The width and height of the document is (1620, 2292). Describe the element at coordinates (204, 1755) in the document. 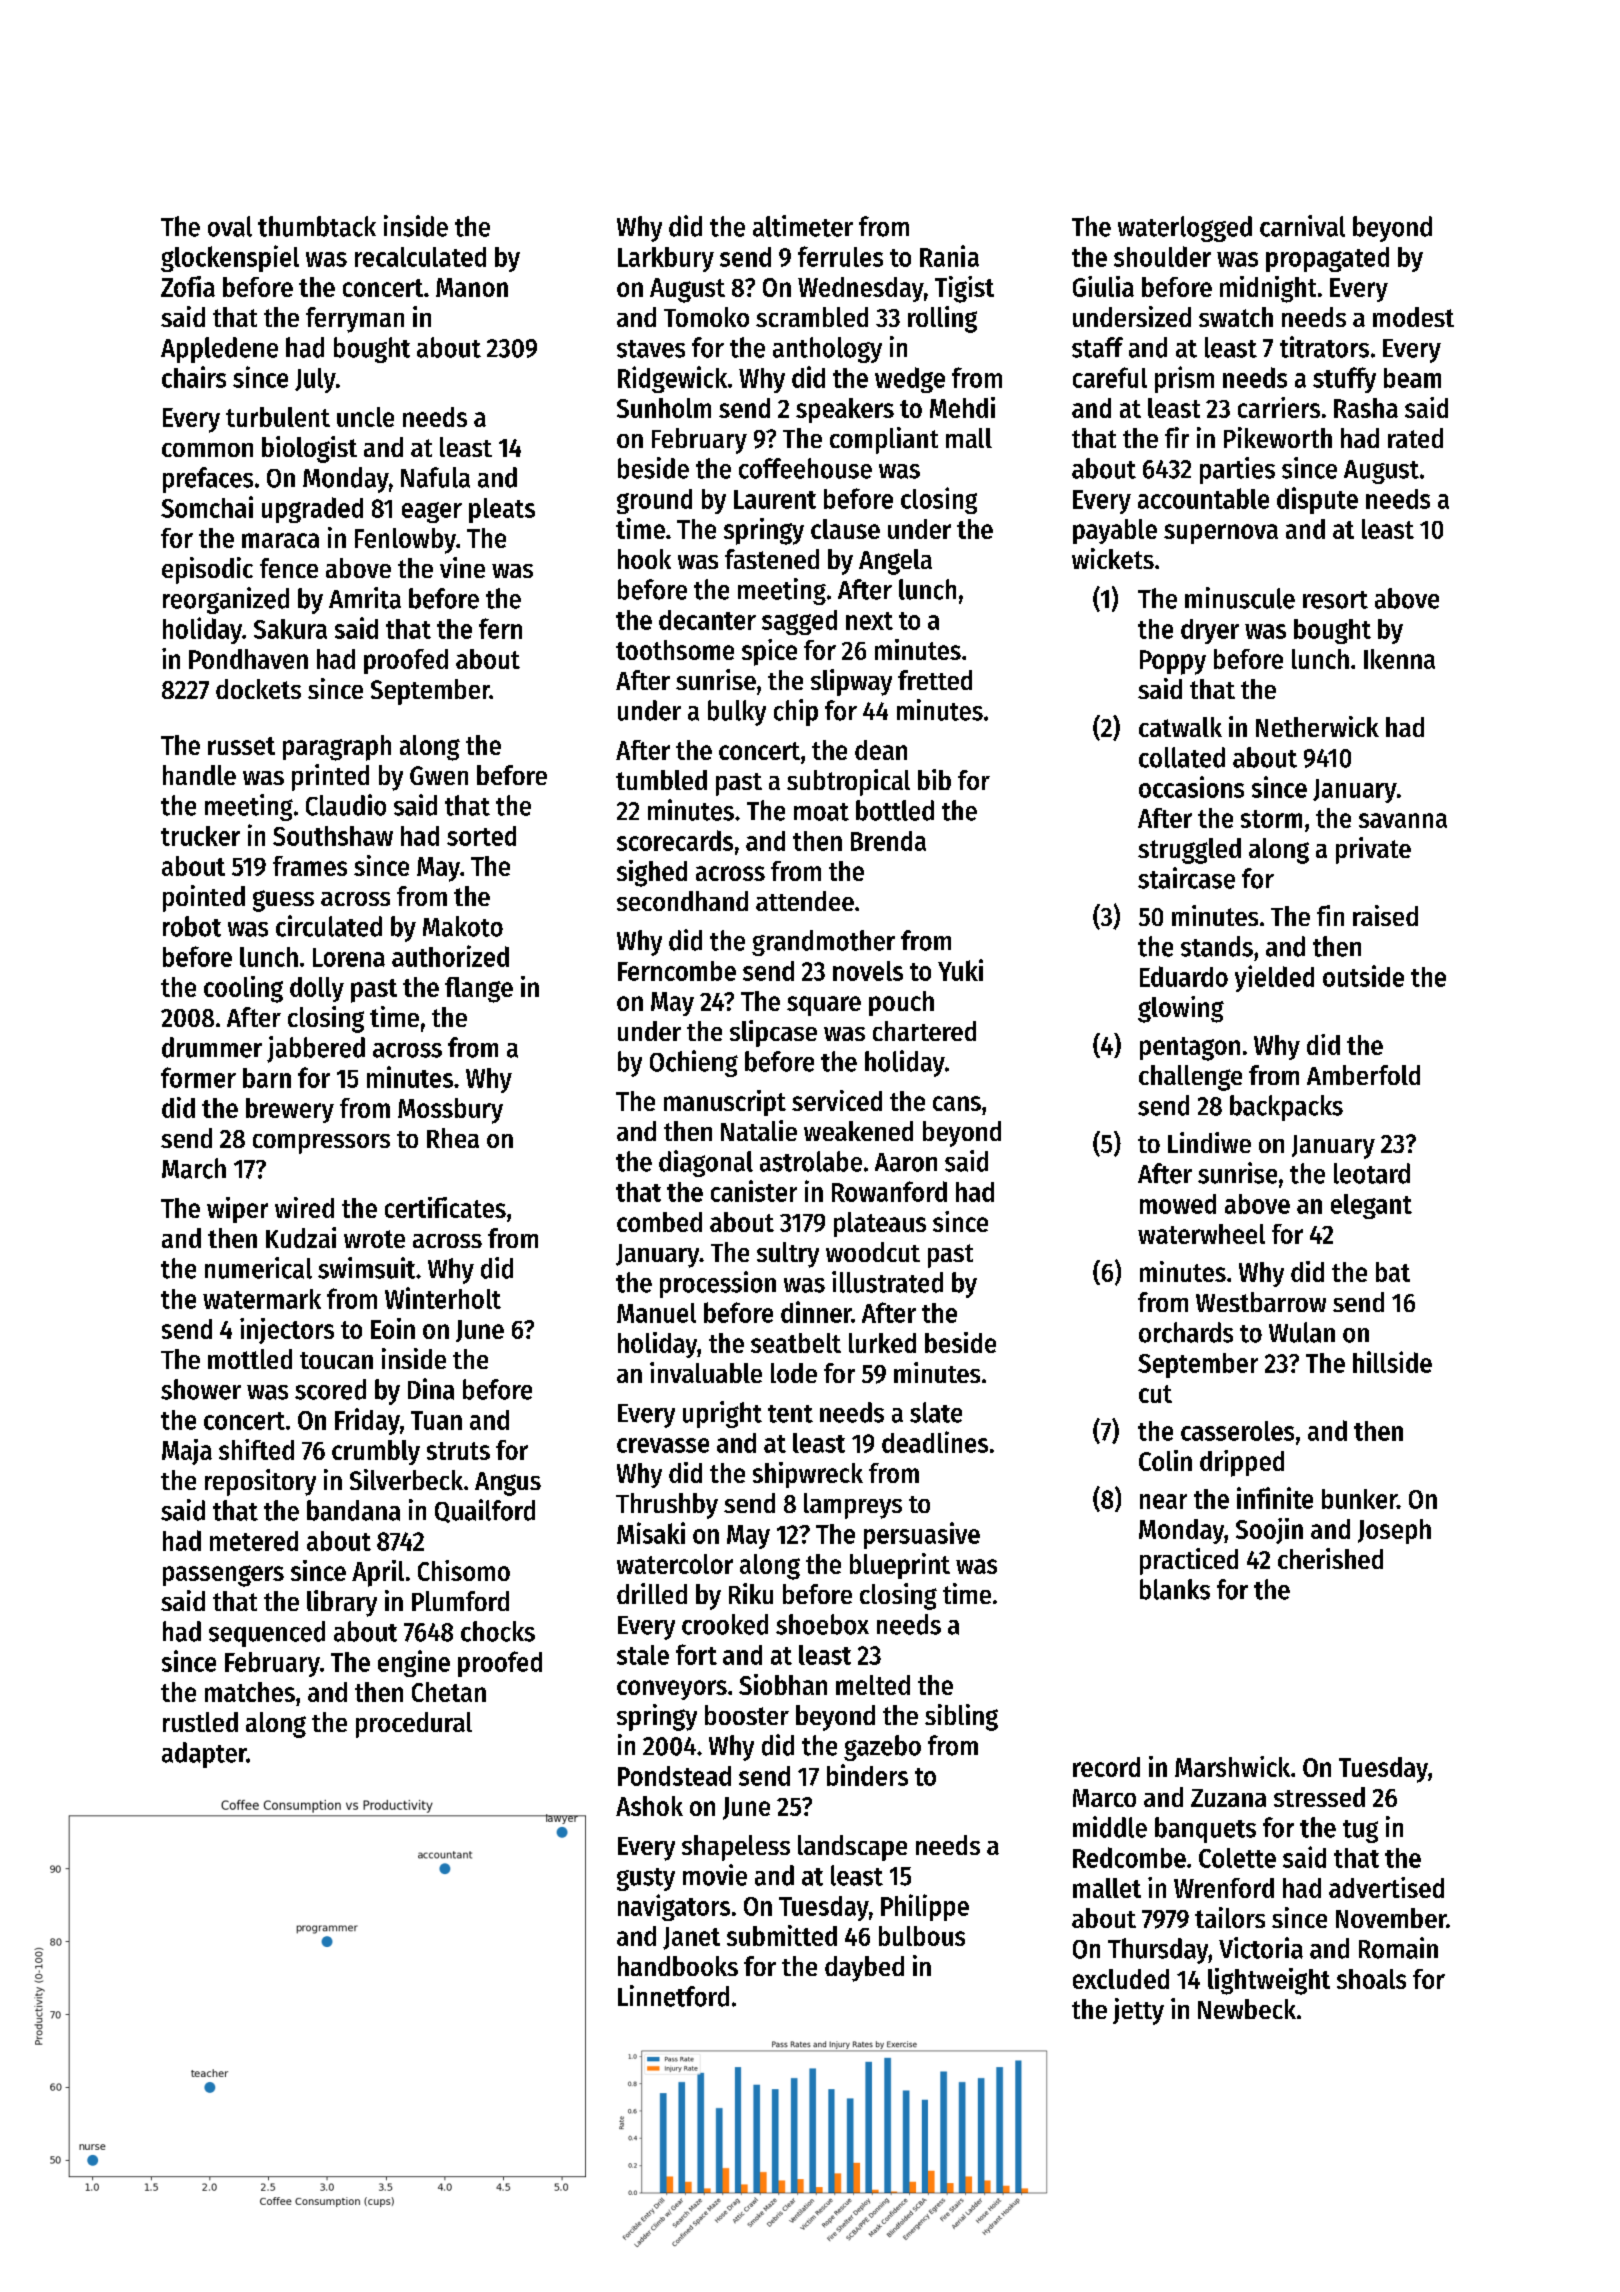

I see `adapter` at that location.
